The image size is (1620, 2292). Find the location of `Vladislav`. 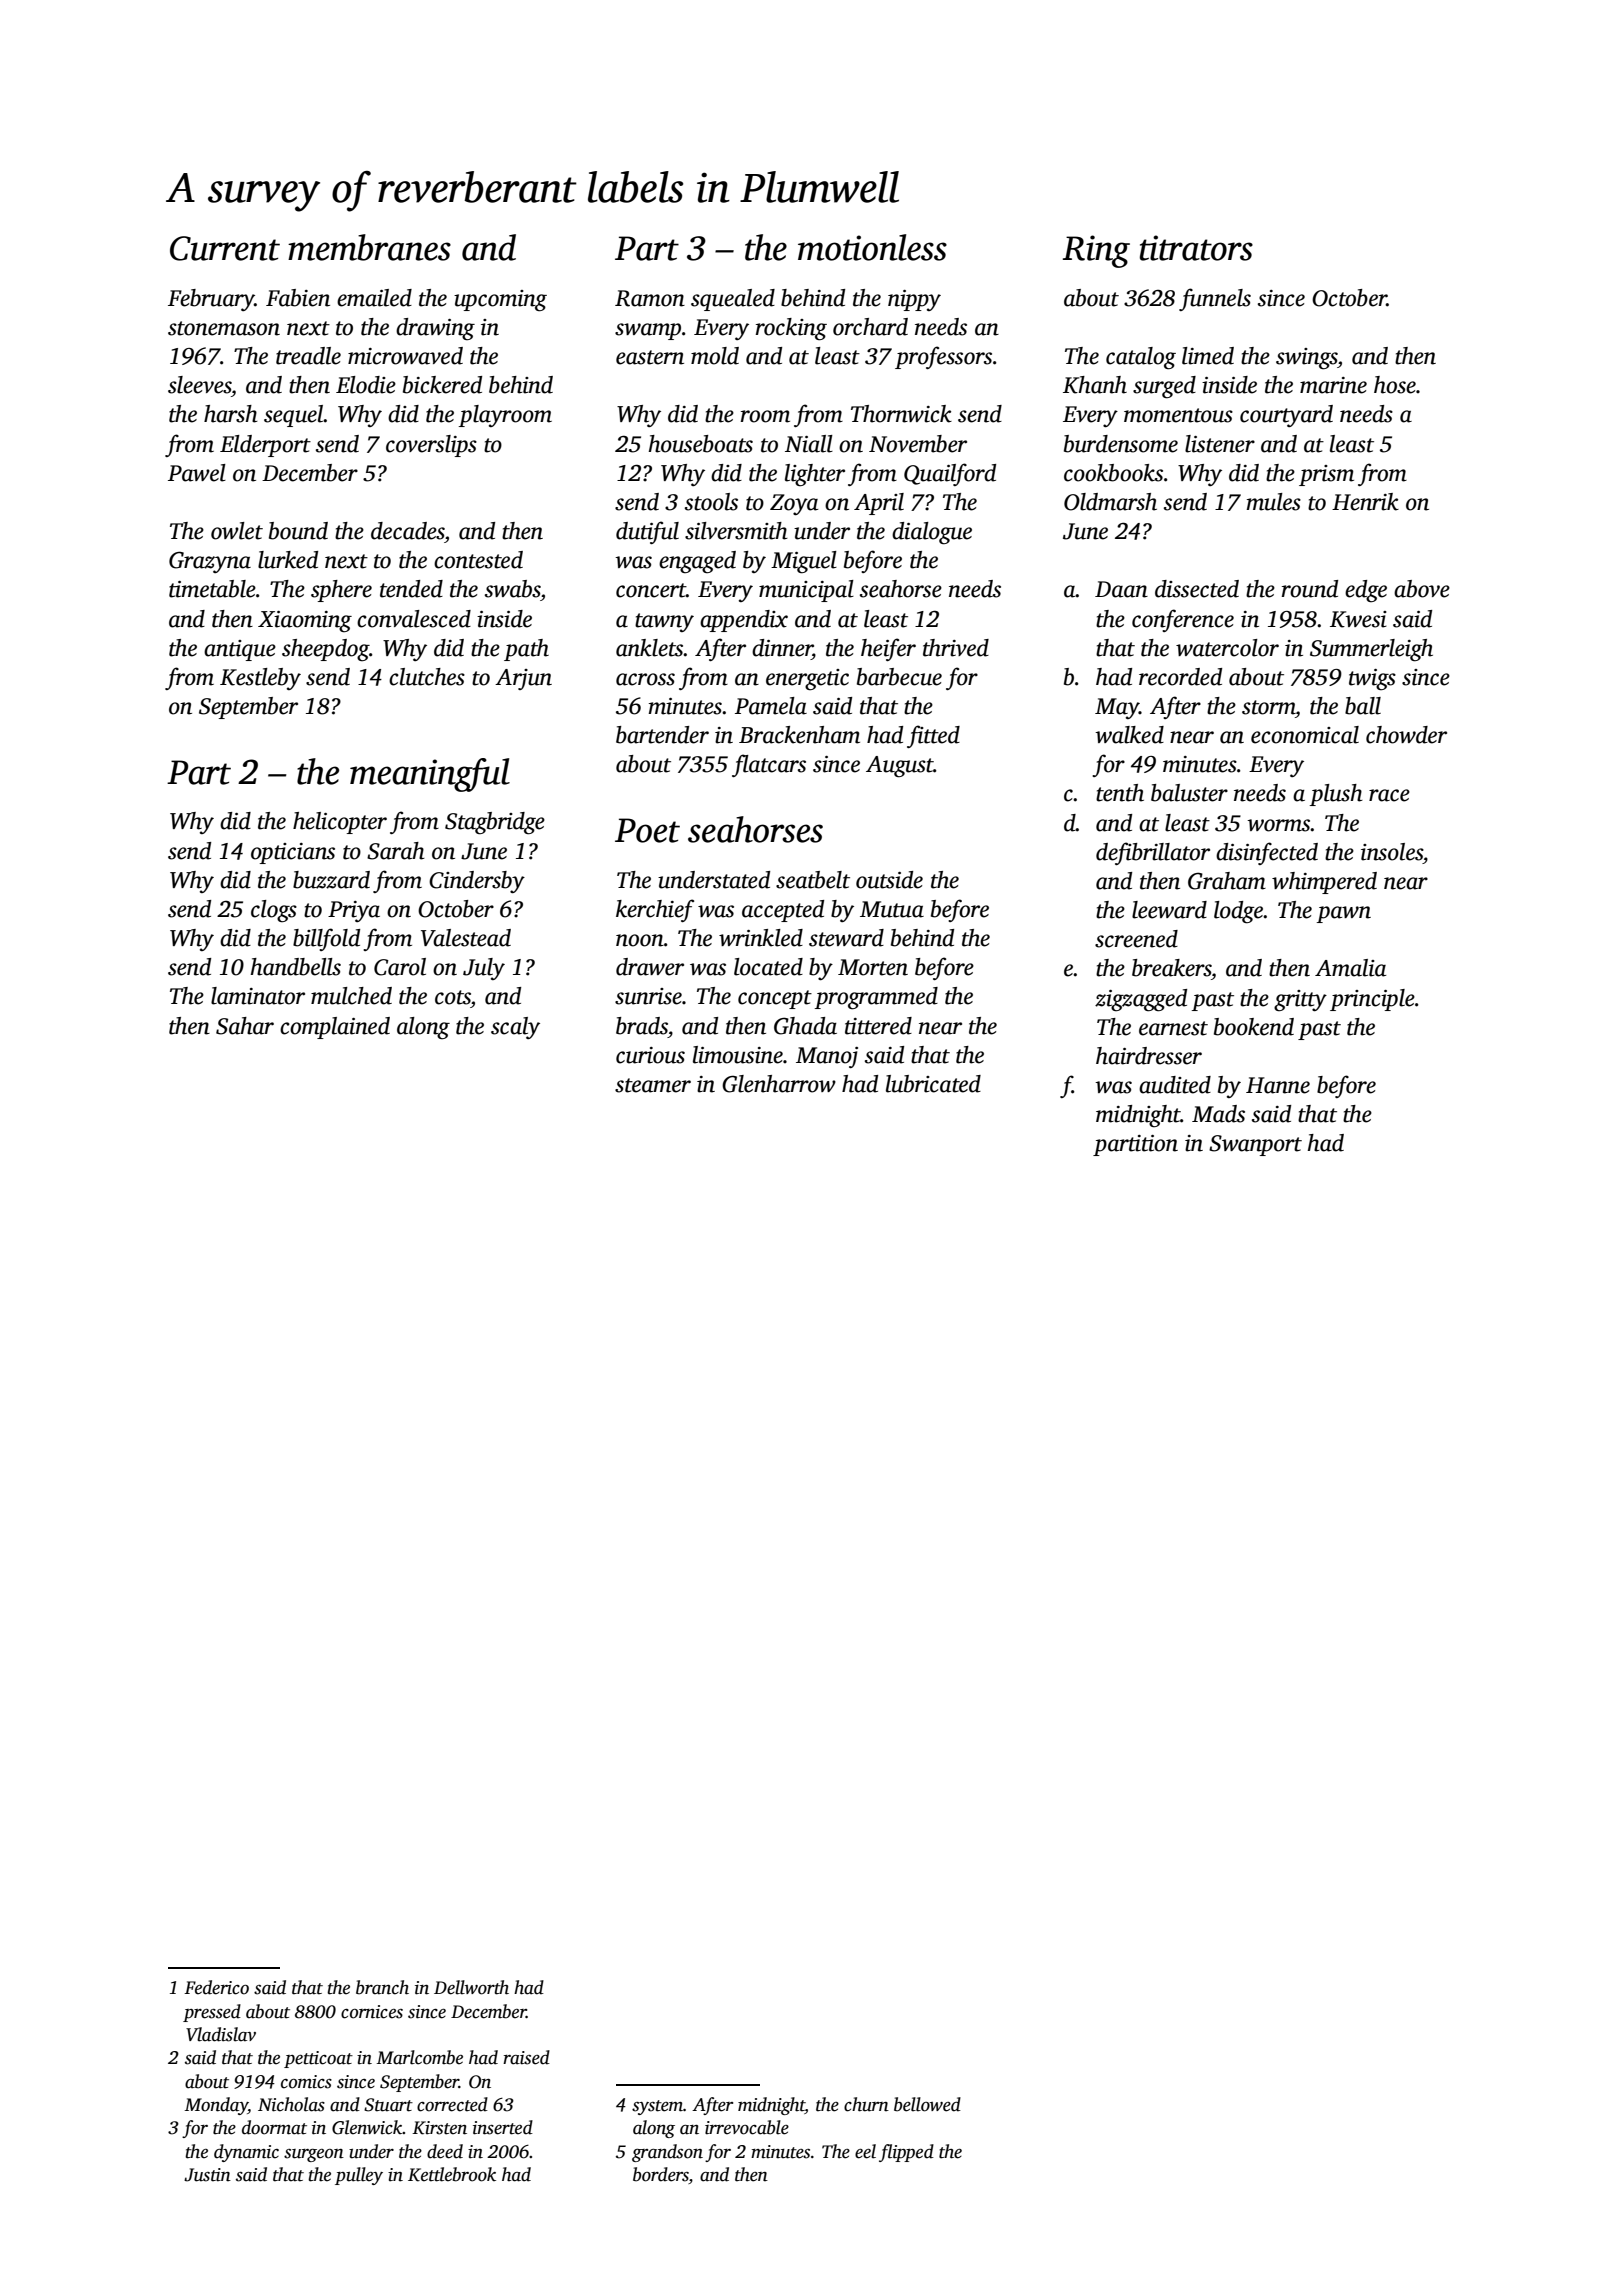

Vladislav is located at coordinates (221, 2034).
